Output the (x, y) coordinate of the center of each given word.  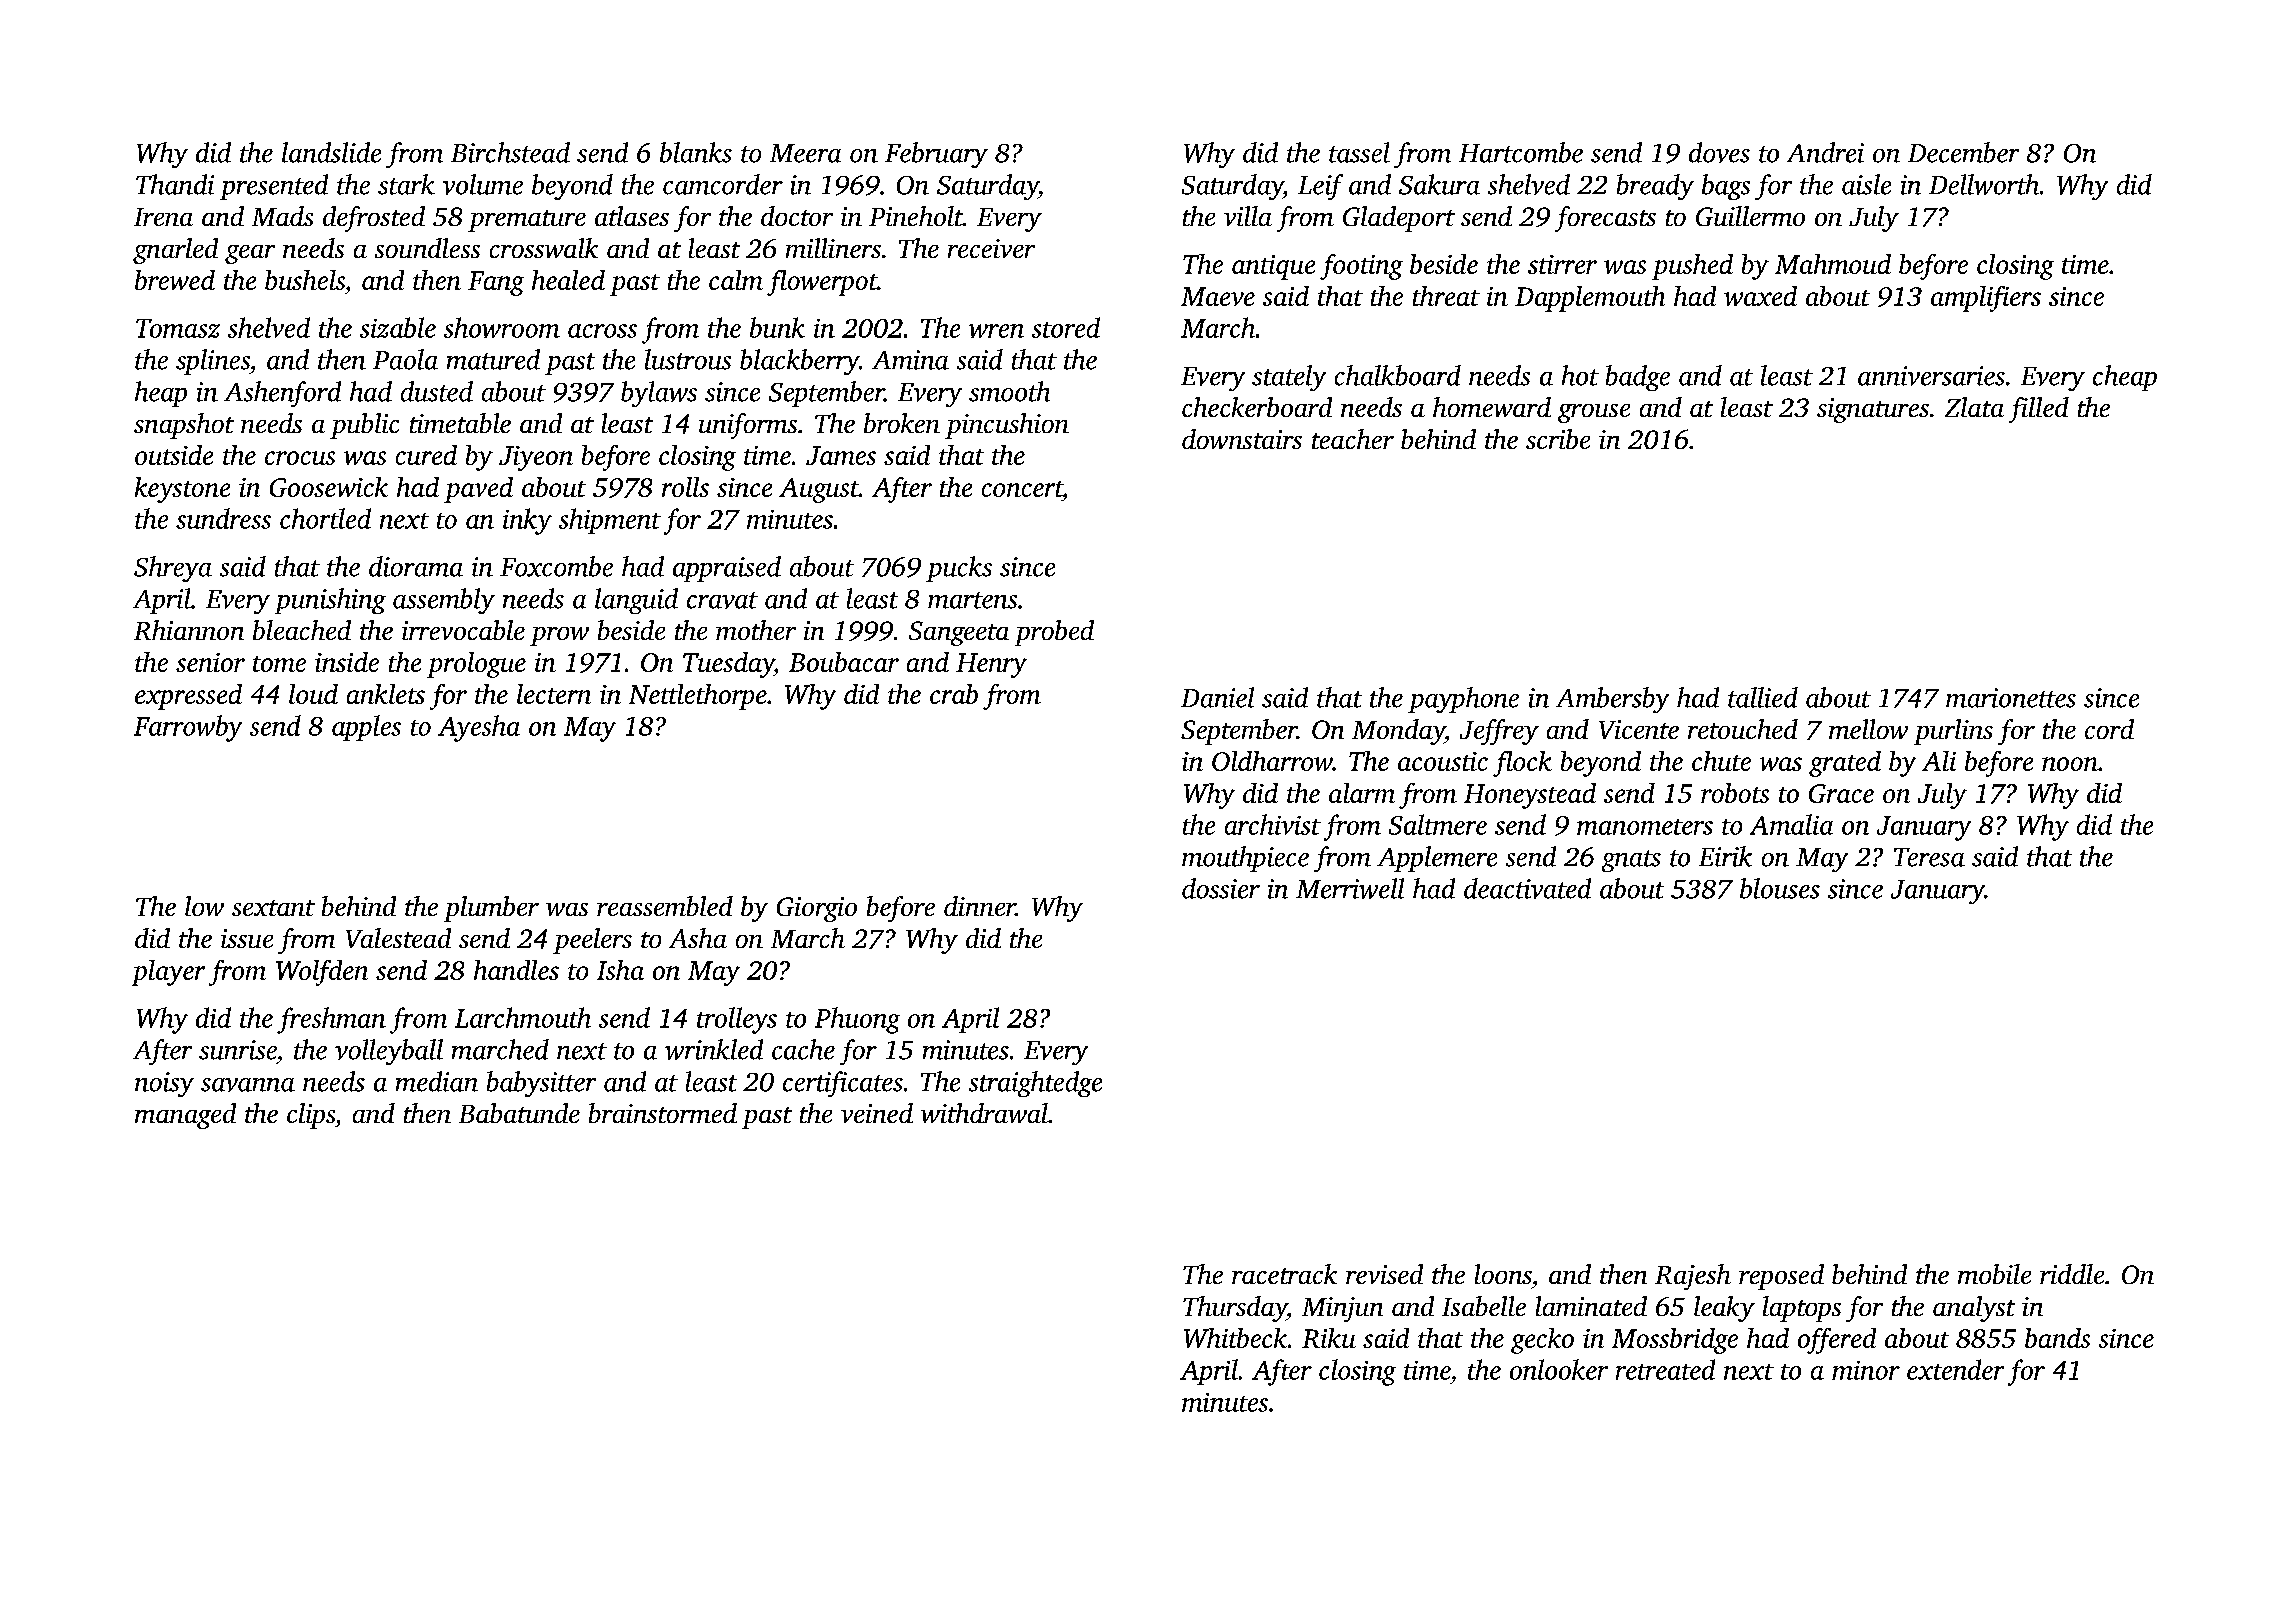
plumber (491, 909)
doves (1719, 152)
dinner (980, 906)
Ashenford (282, 394)
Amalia (1791, 824)
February (936, 155)
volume (483, 184)
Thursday (1235, 1309)
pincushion (1007, 426)
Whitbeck (1235, 1338)
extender (1955, 1369)
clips (311, 1116)
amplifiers (1986, 299)
